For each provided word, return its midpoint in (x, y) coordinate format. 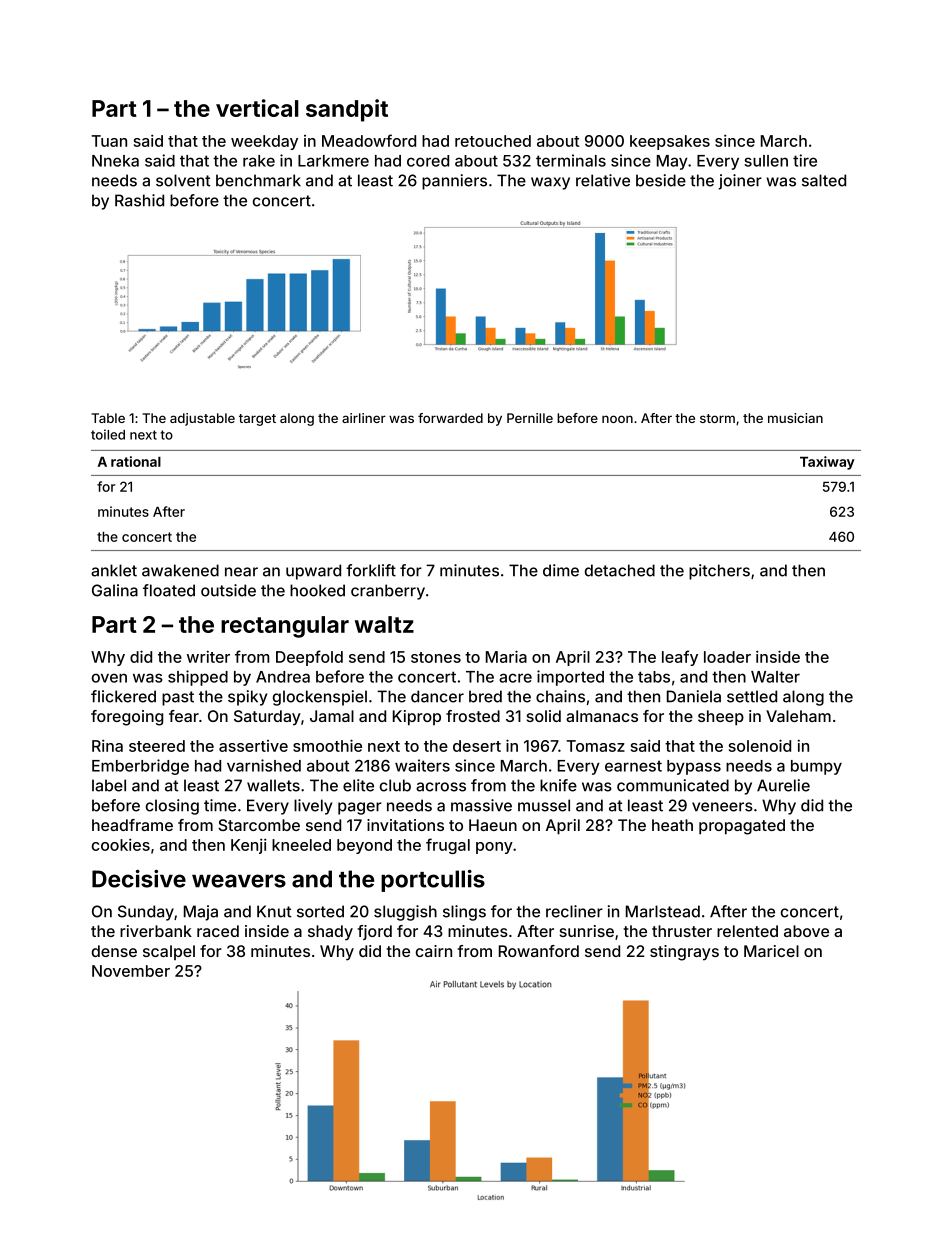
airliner (364, 418)
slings (464, 913)
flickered (123, 696)
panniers (454, 182)
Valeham (798, 716)
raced (218, 931)
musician (795, 418)
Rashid (139, 200)
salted (824, 180)
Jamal (332, 716)
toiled (108, 434)
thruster (682, 931)
